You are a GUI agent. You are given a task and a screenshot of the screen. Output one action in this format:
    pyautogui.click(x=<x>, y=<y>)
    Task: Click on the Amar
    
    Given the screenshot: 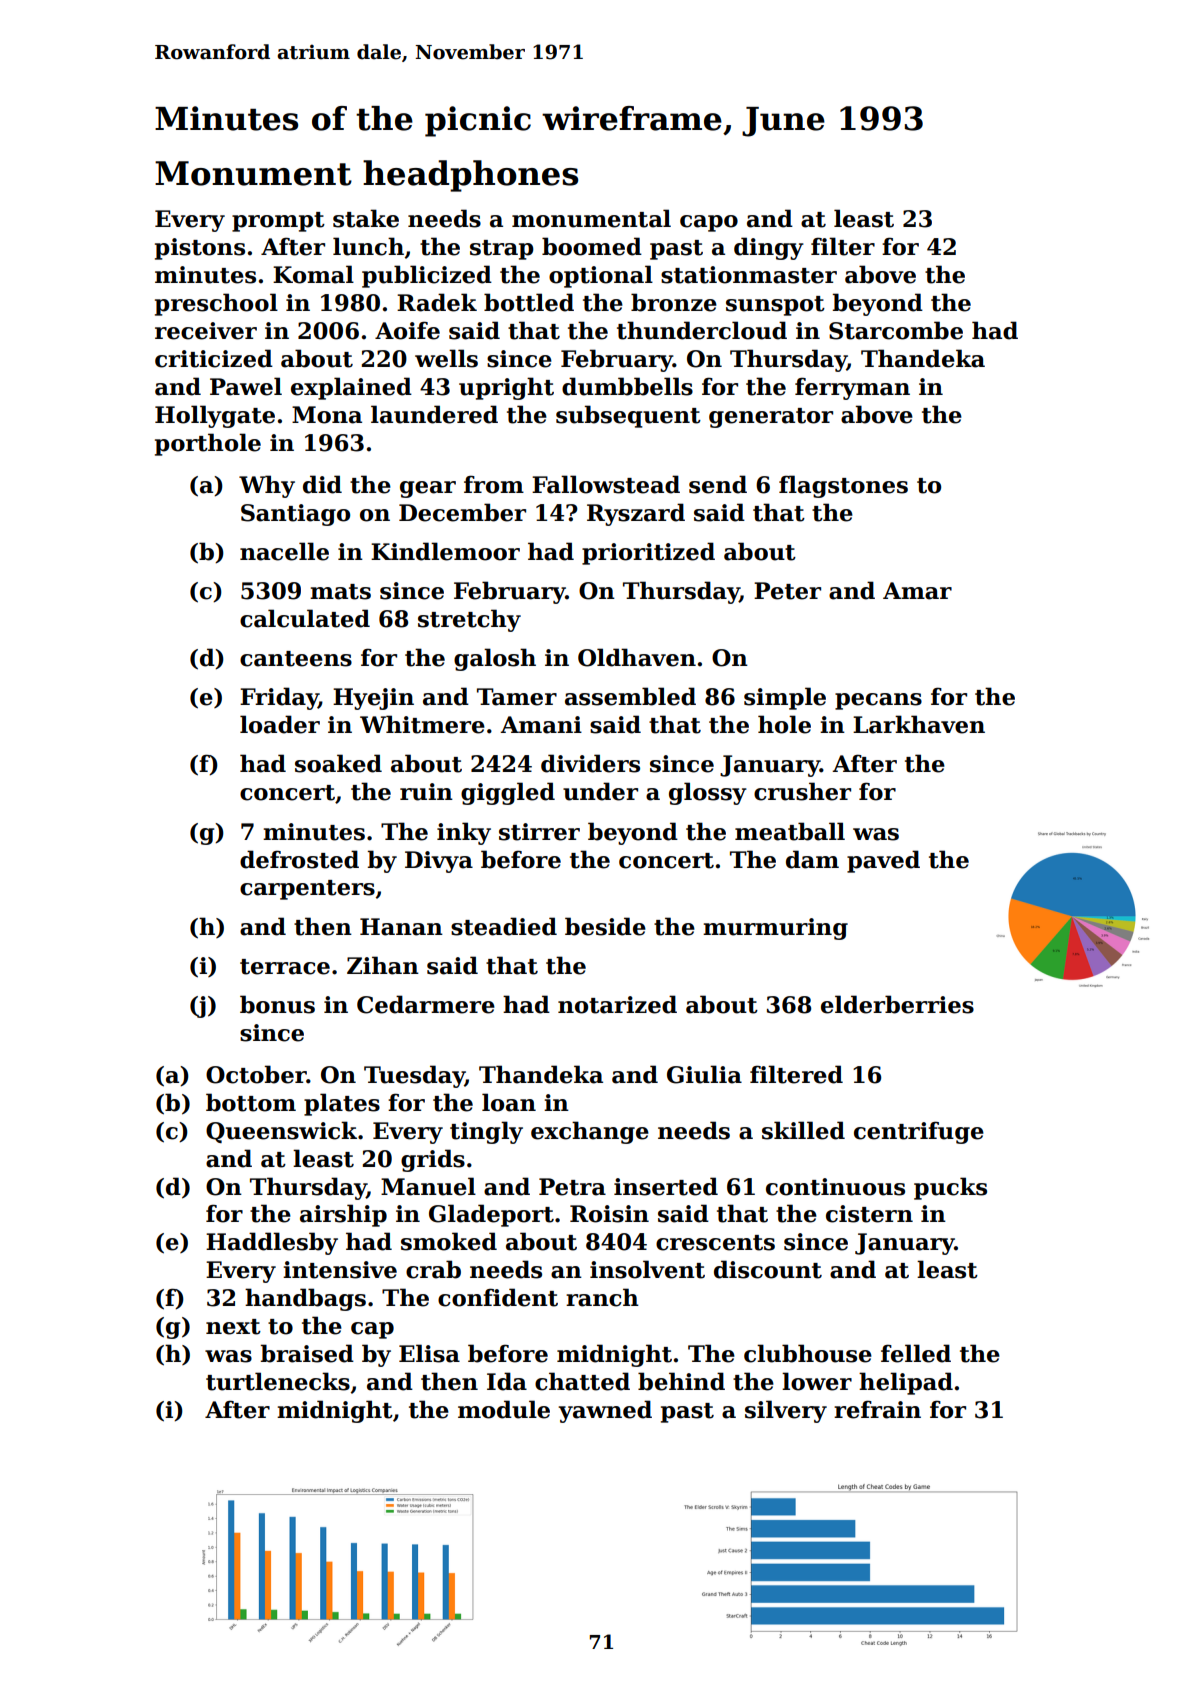 What is the action you would take?
    pyautogui.click(x=917, y=591)
